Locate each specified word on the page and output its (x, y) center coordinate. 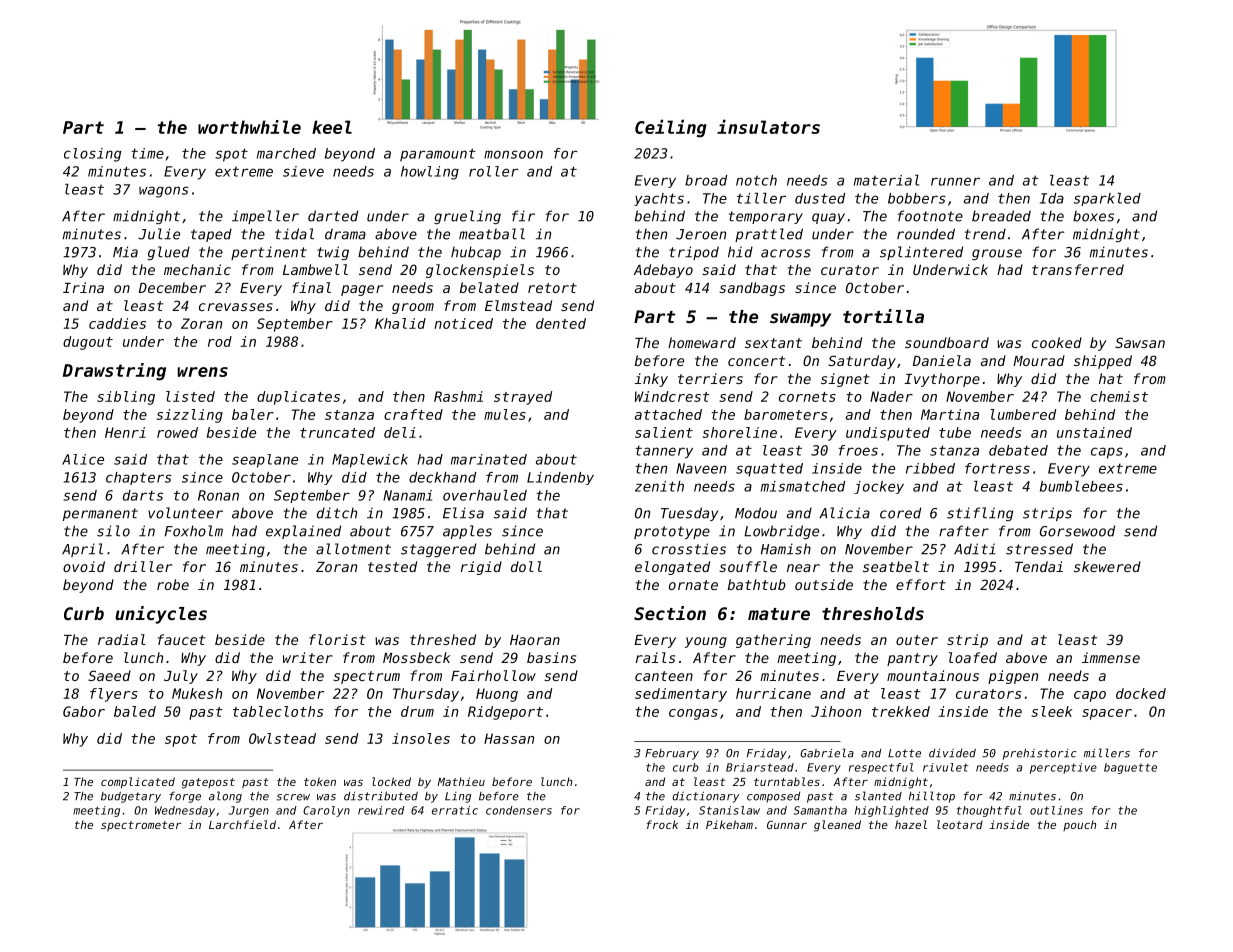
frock (662, 824)
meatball (492, 234)
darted (333, 216)
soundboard (947, 342)
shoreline (740, 432)
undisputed (888, 434)
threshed (443, 639)
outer (917, 640)
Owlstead (282, 738)
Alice (83, 459)
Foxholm (194, 531)
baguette (1130, 768)
